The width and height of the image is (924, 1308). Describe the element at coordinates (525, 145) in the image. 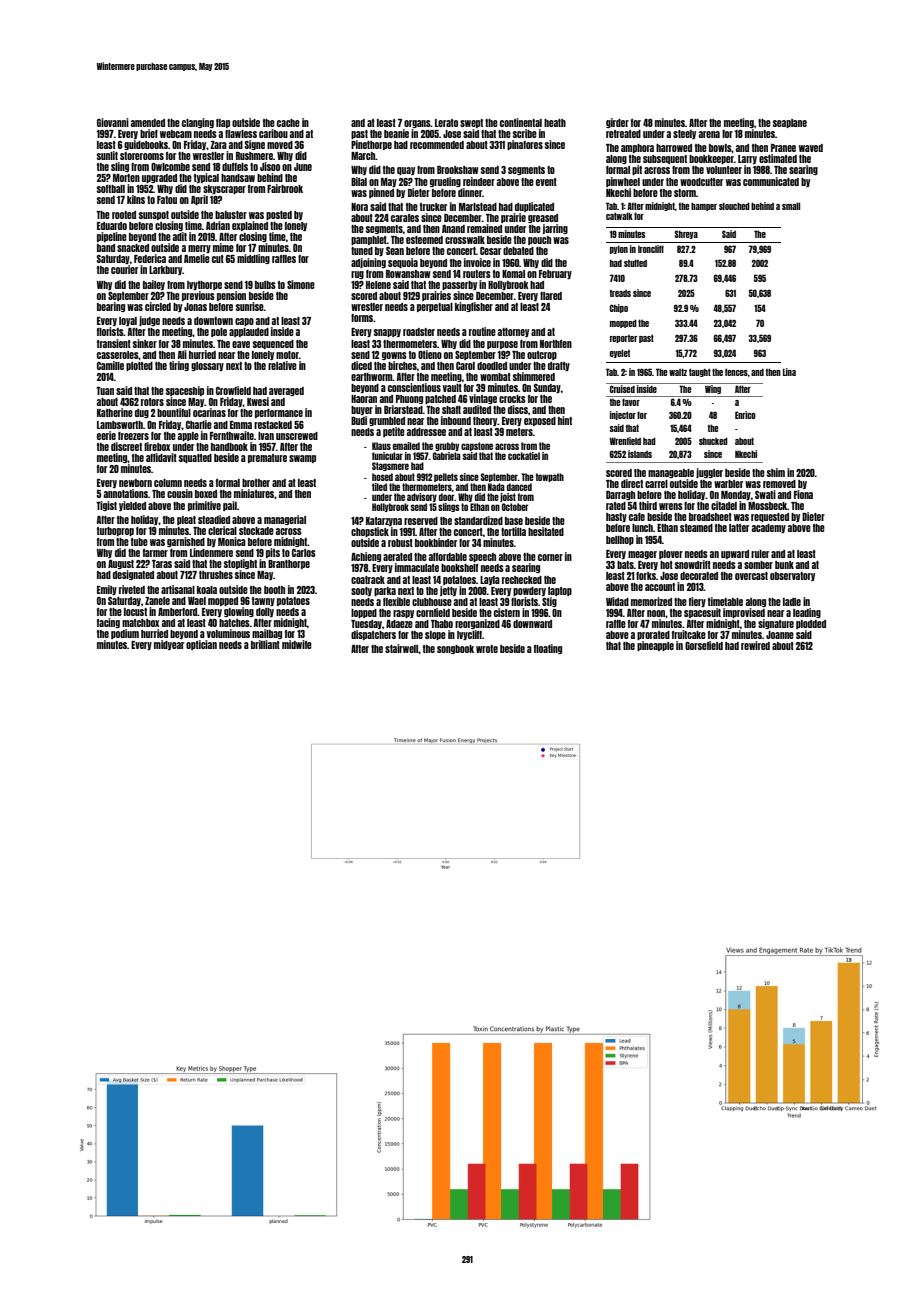

I see `pinafores` at that location.
